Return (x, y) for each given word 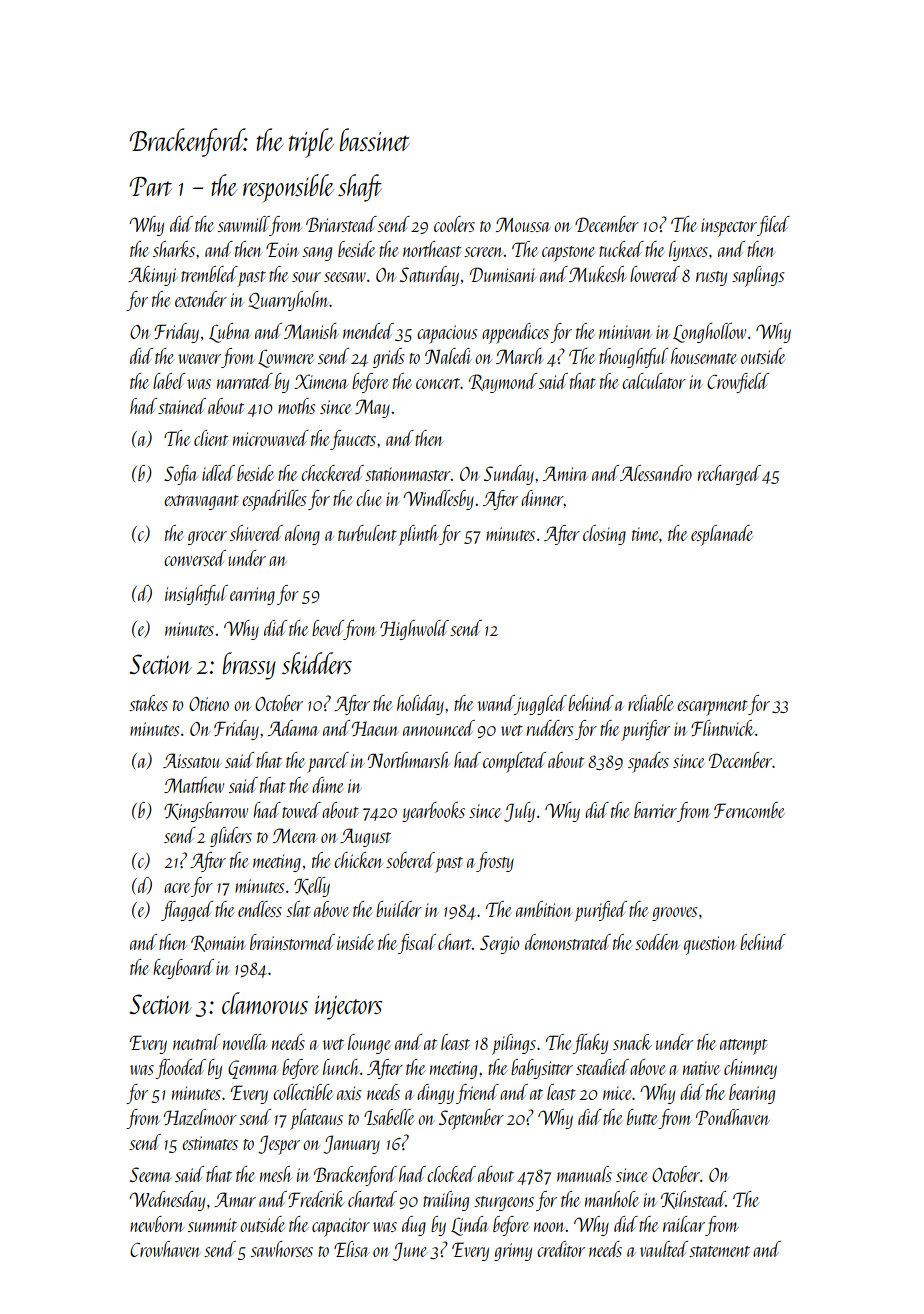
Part (150, 186)
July (519, 812)
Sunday (509, 475)
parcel (328, 762)
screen (484, 252)
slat (298, 909)
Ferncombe (749, 810)
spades (648, 762)
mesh (276, 1174)
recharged (729, 475)
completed (514, 762)
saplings (758, 276)
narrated (245, 381)
